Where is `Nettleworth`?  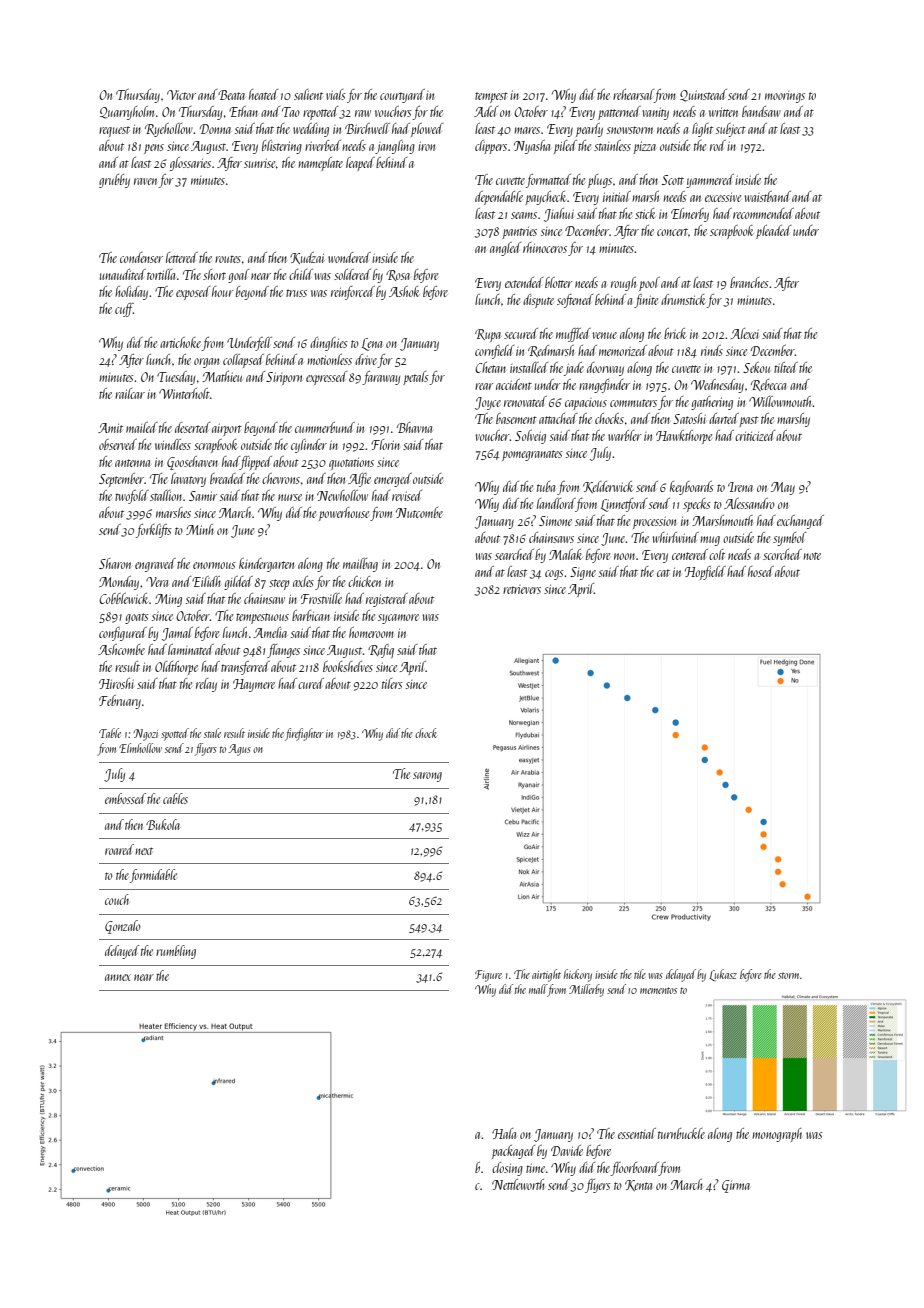
Nettleworth is located at coordinates (518, 1184).
